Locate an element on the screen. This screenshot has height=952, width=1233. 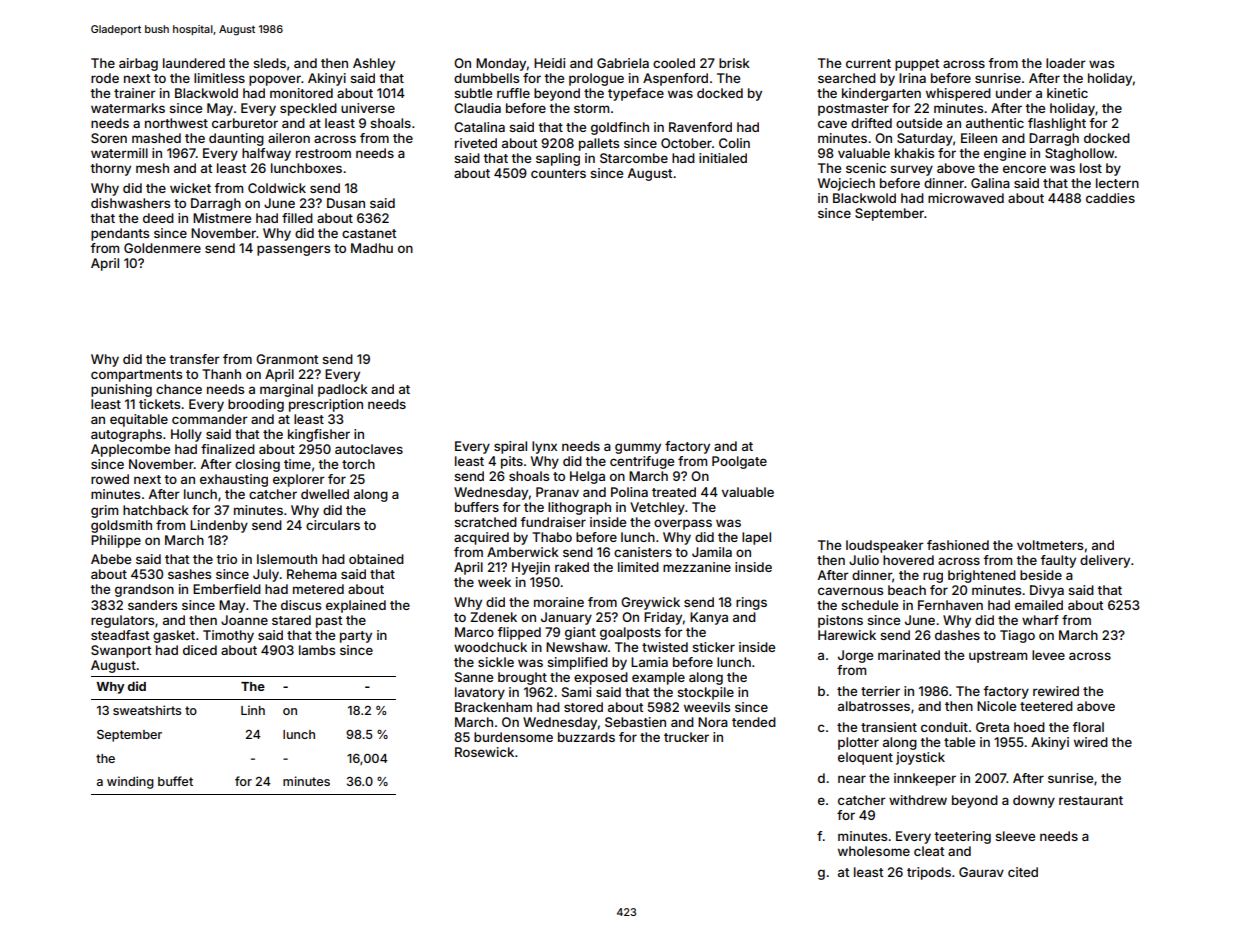
tripods is located at coordinates (929, 873).
